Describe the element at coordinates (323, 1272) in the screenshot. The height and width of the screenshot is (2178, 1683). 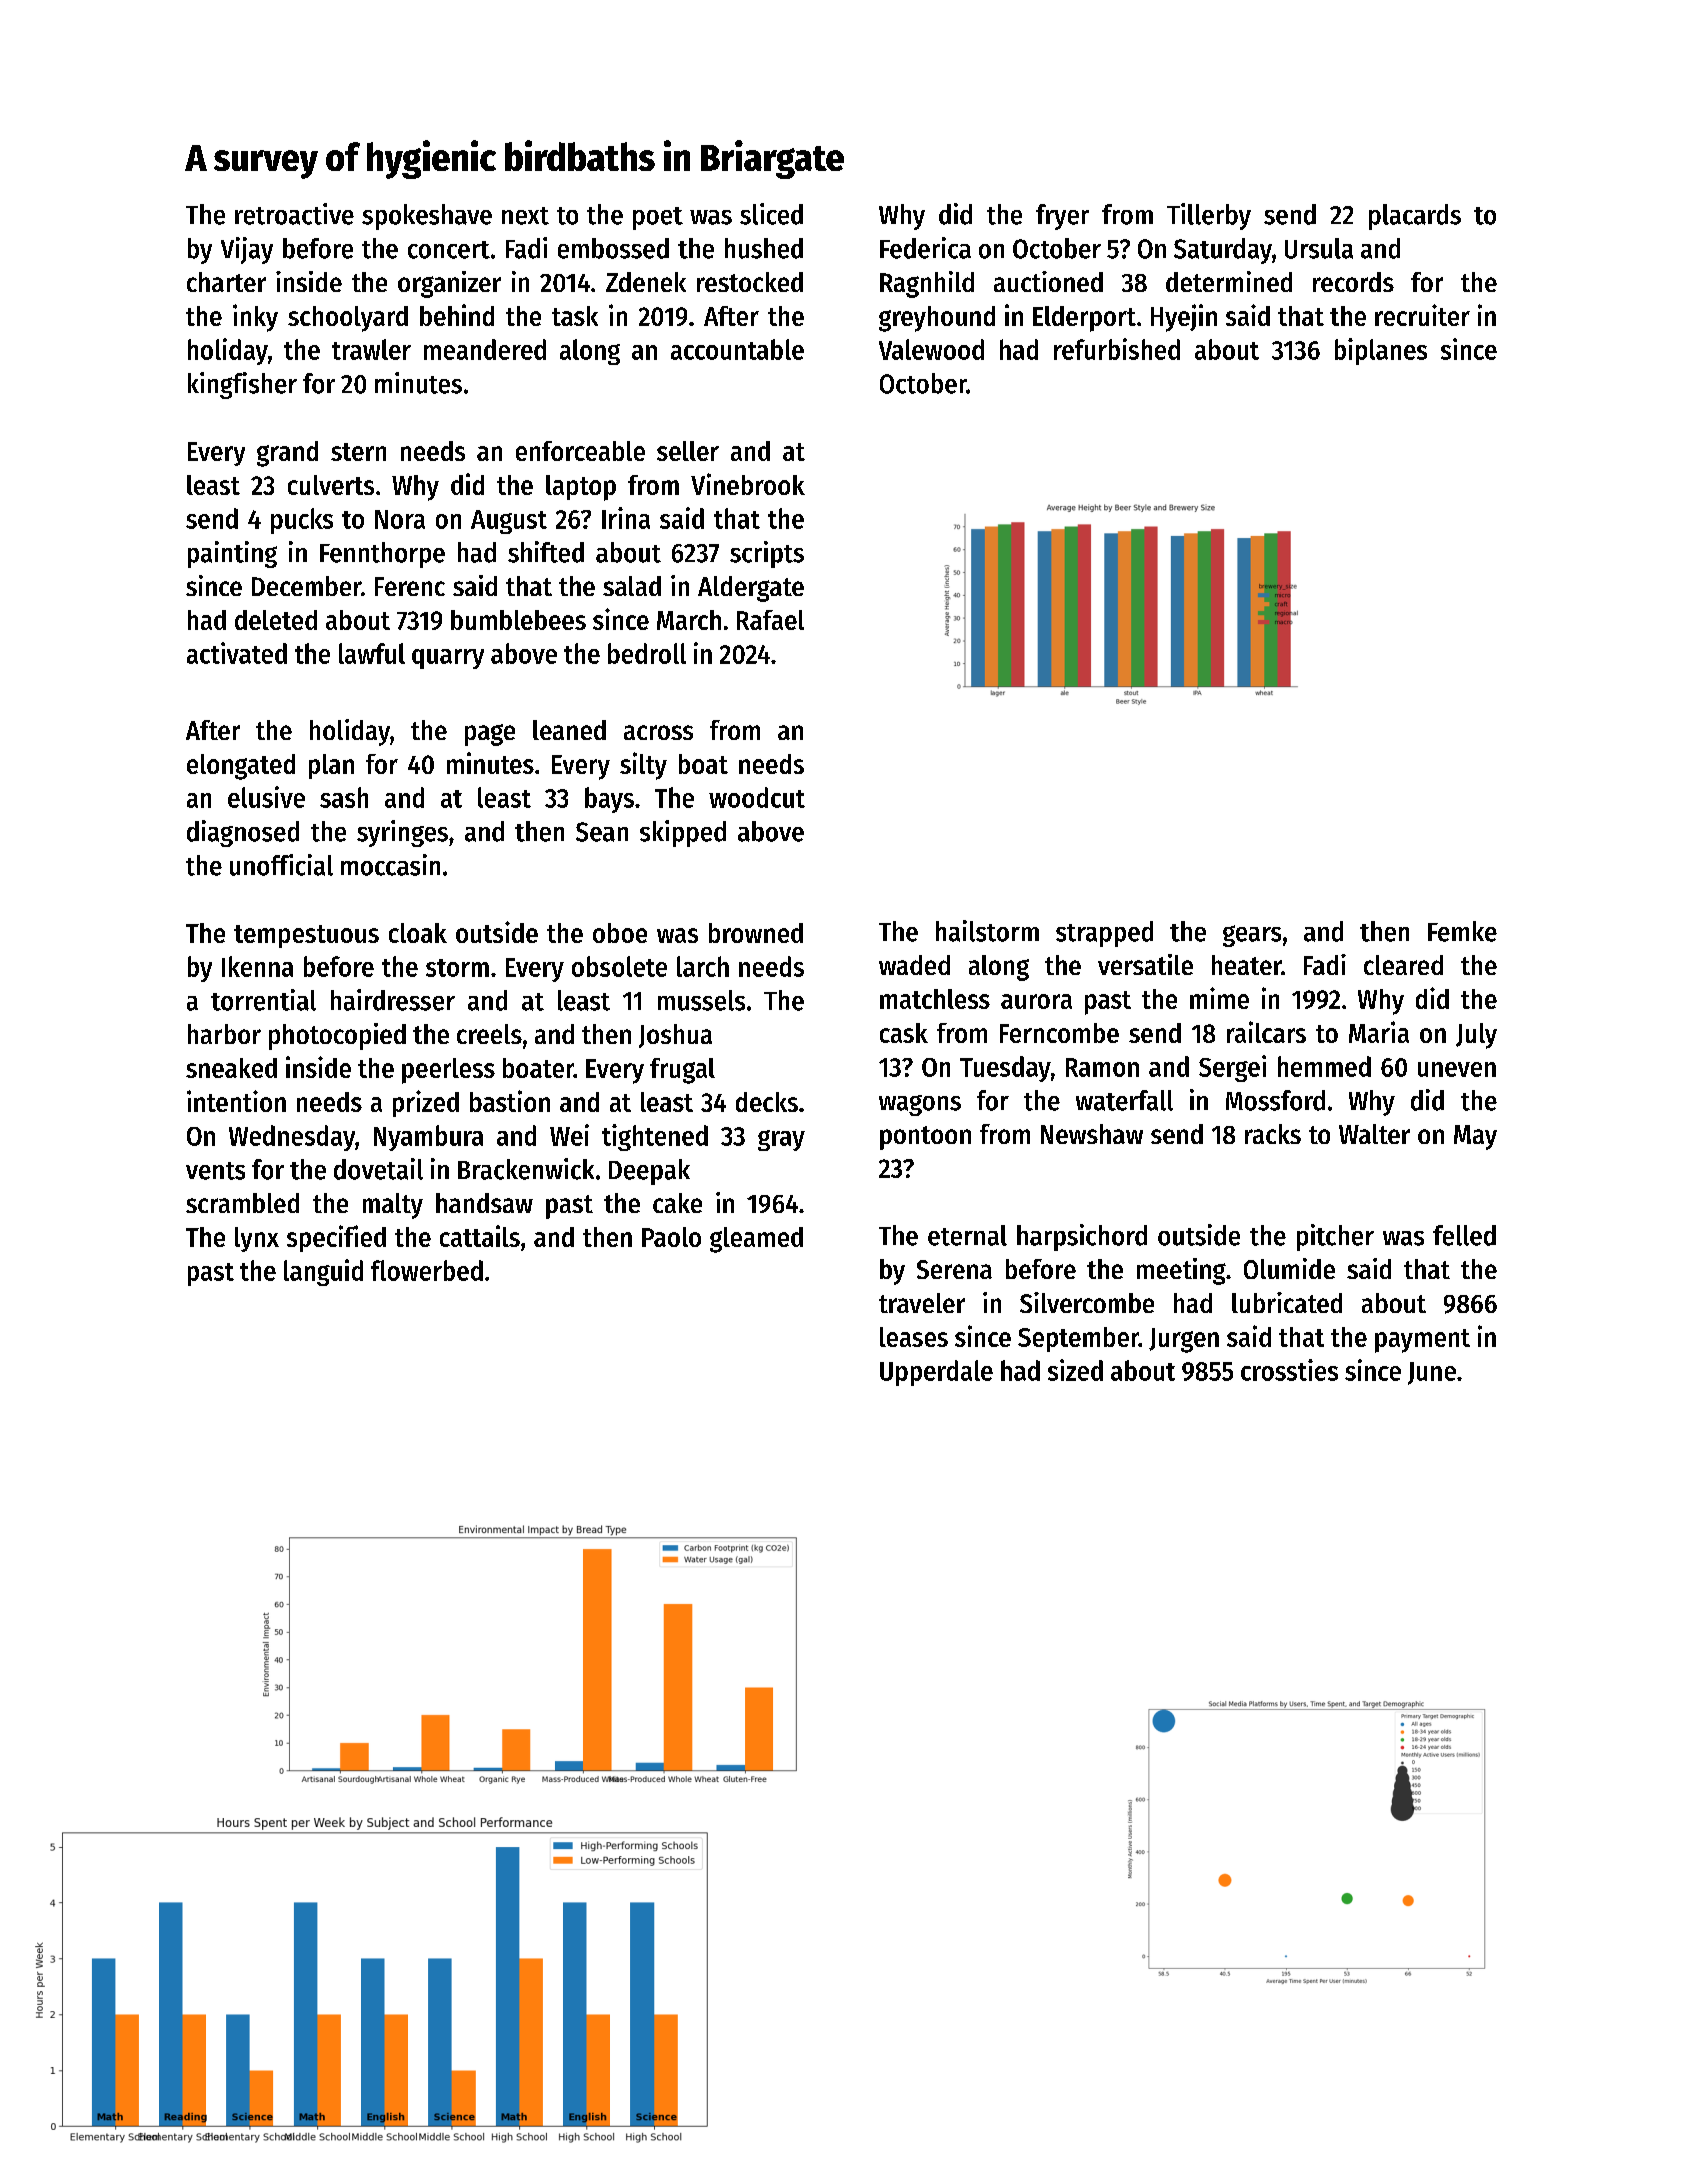
I see `languid` at that location.
